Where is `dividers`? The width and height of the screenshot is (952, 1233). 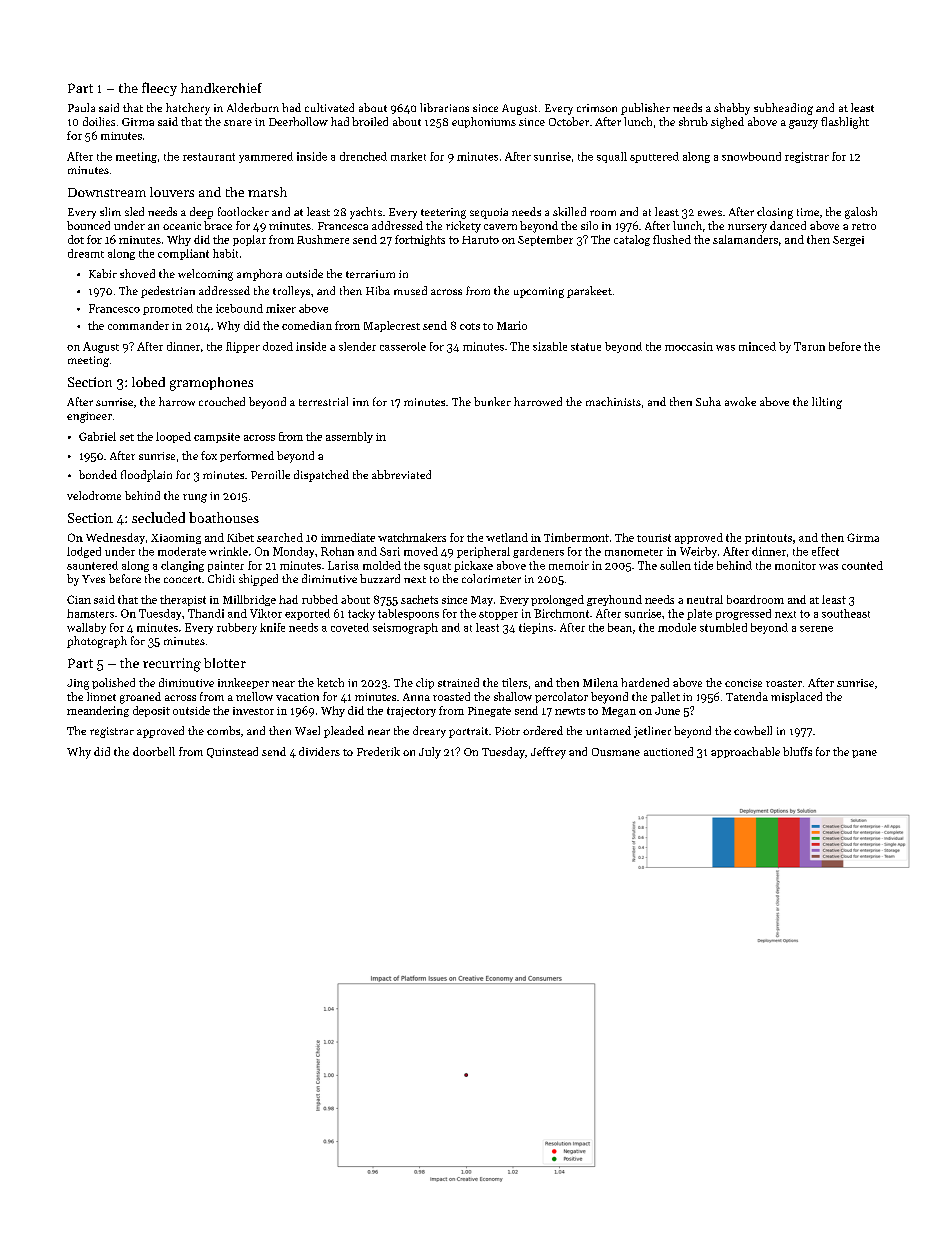
dividers is located at coordinates (319, 751).
